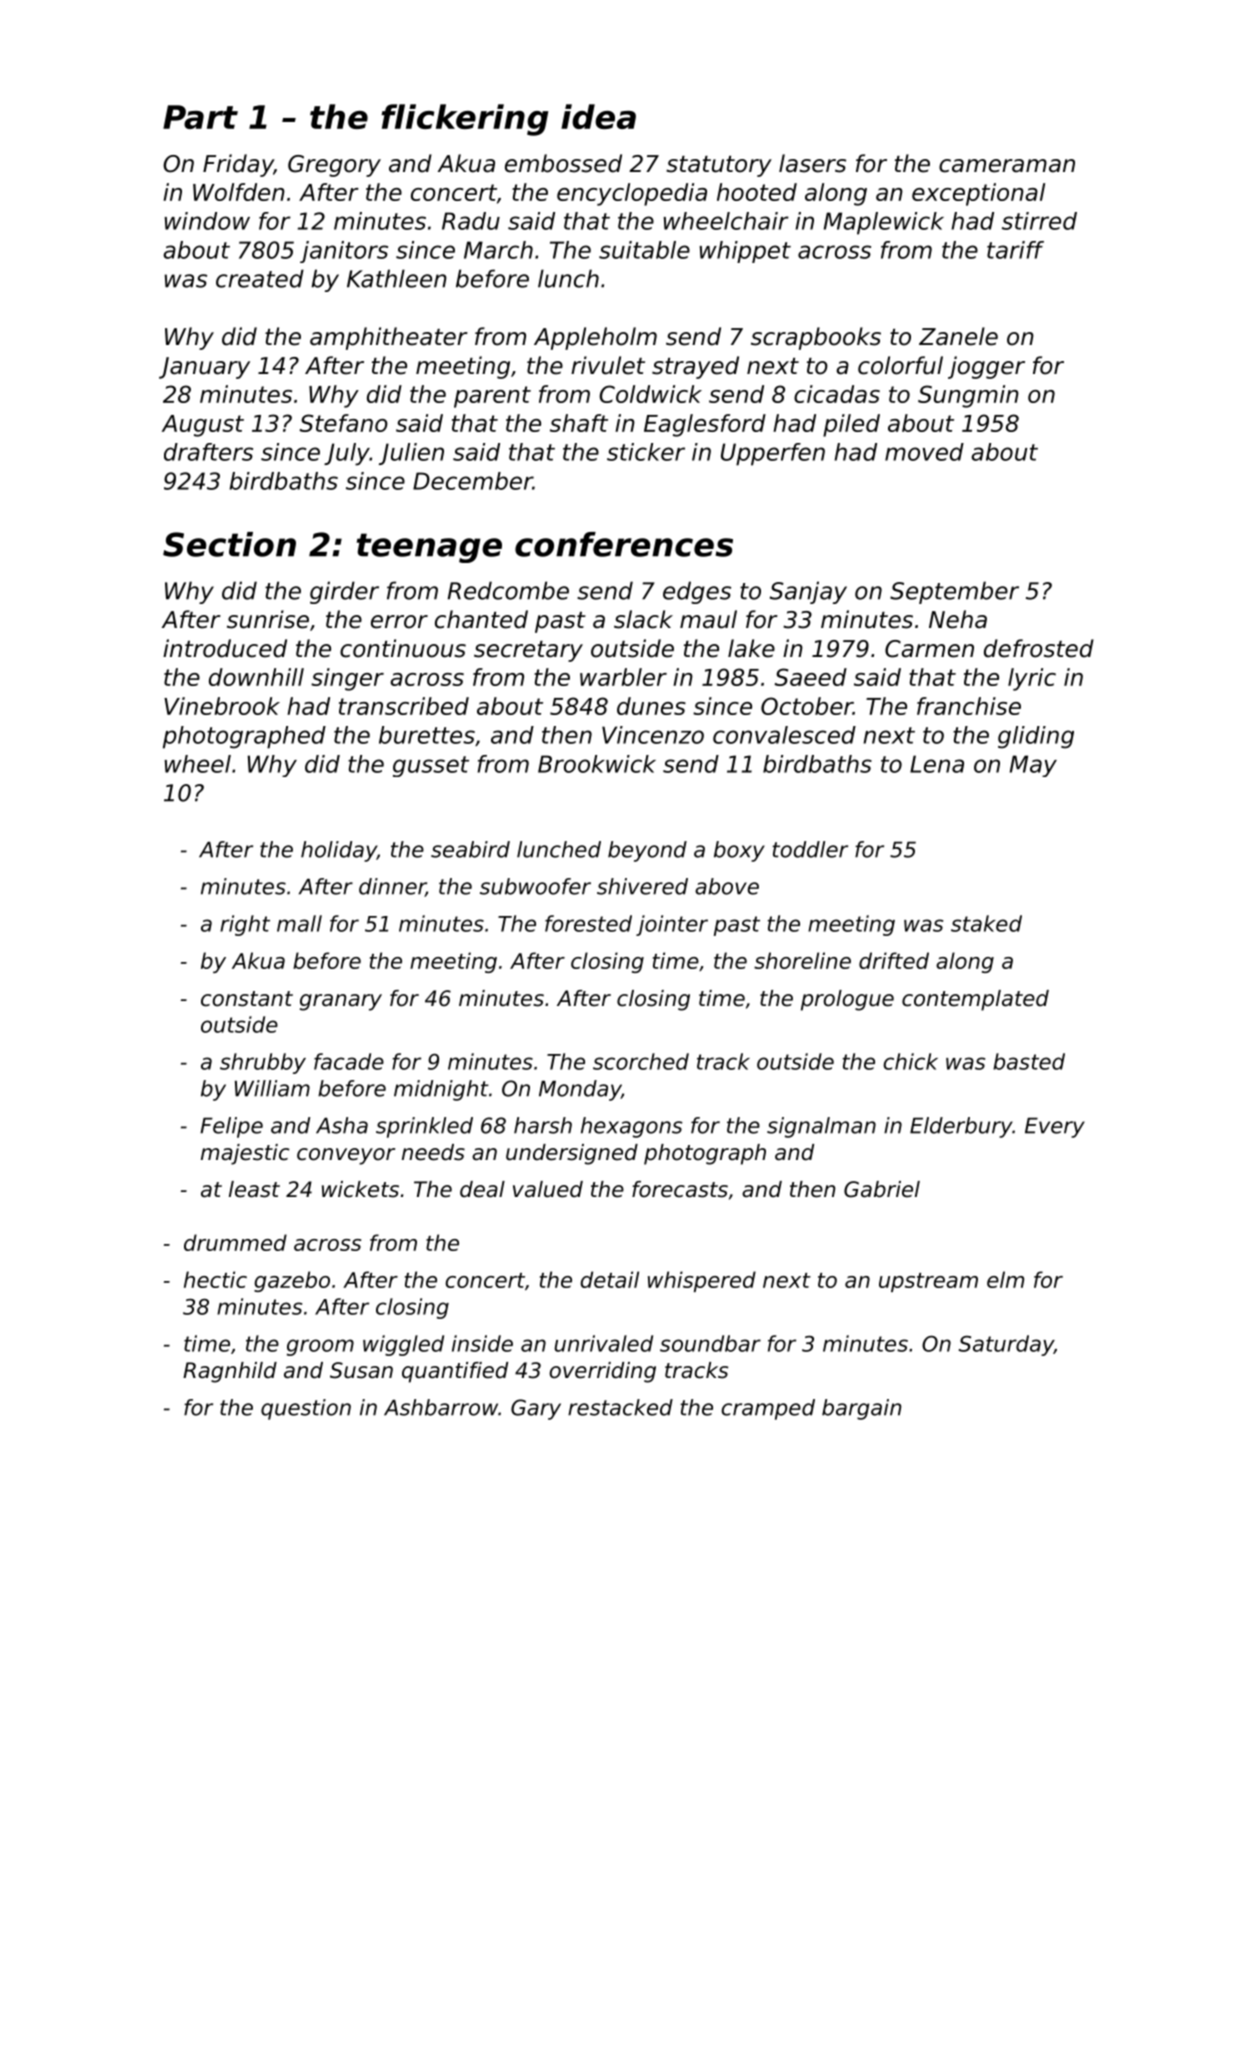 This page has width=1256, height=2069. Describe the element at coordinates (215, 1279) in the page. I see `hectic` at that location.
